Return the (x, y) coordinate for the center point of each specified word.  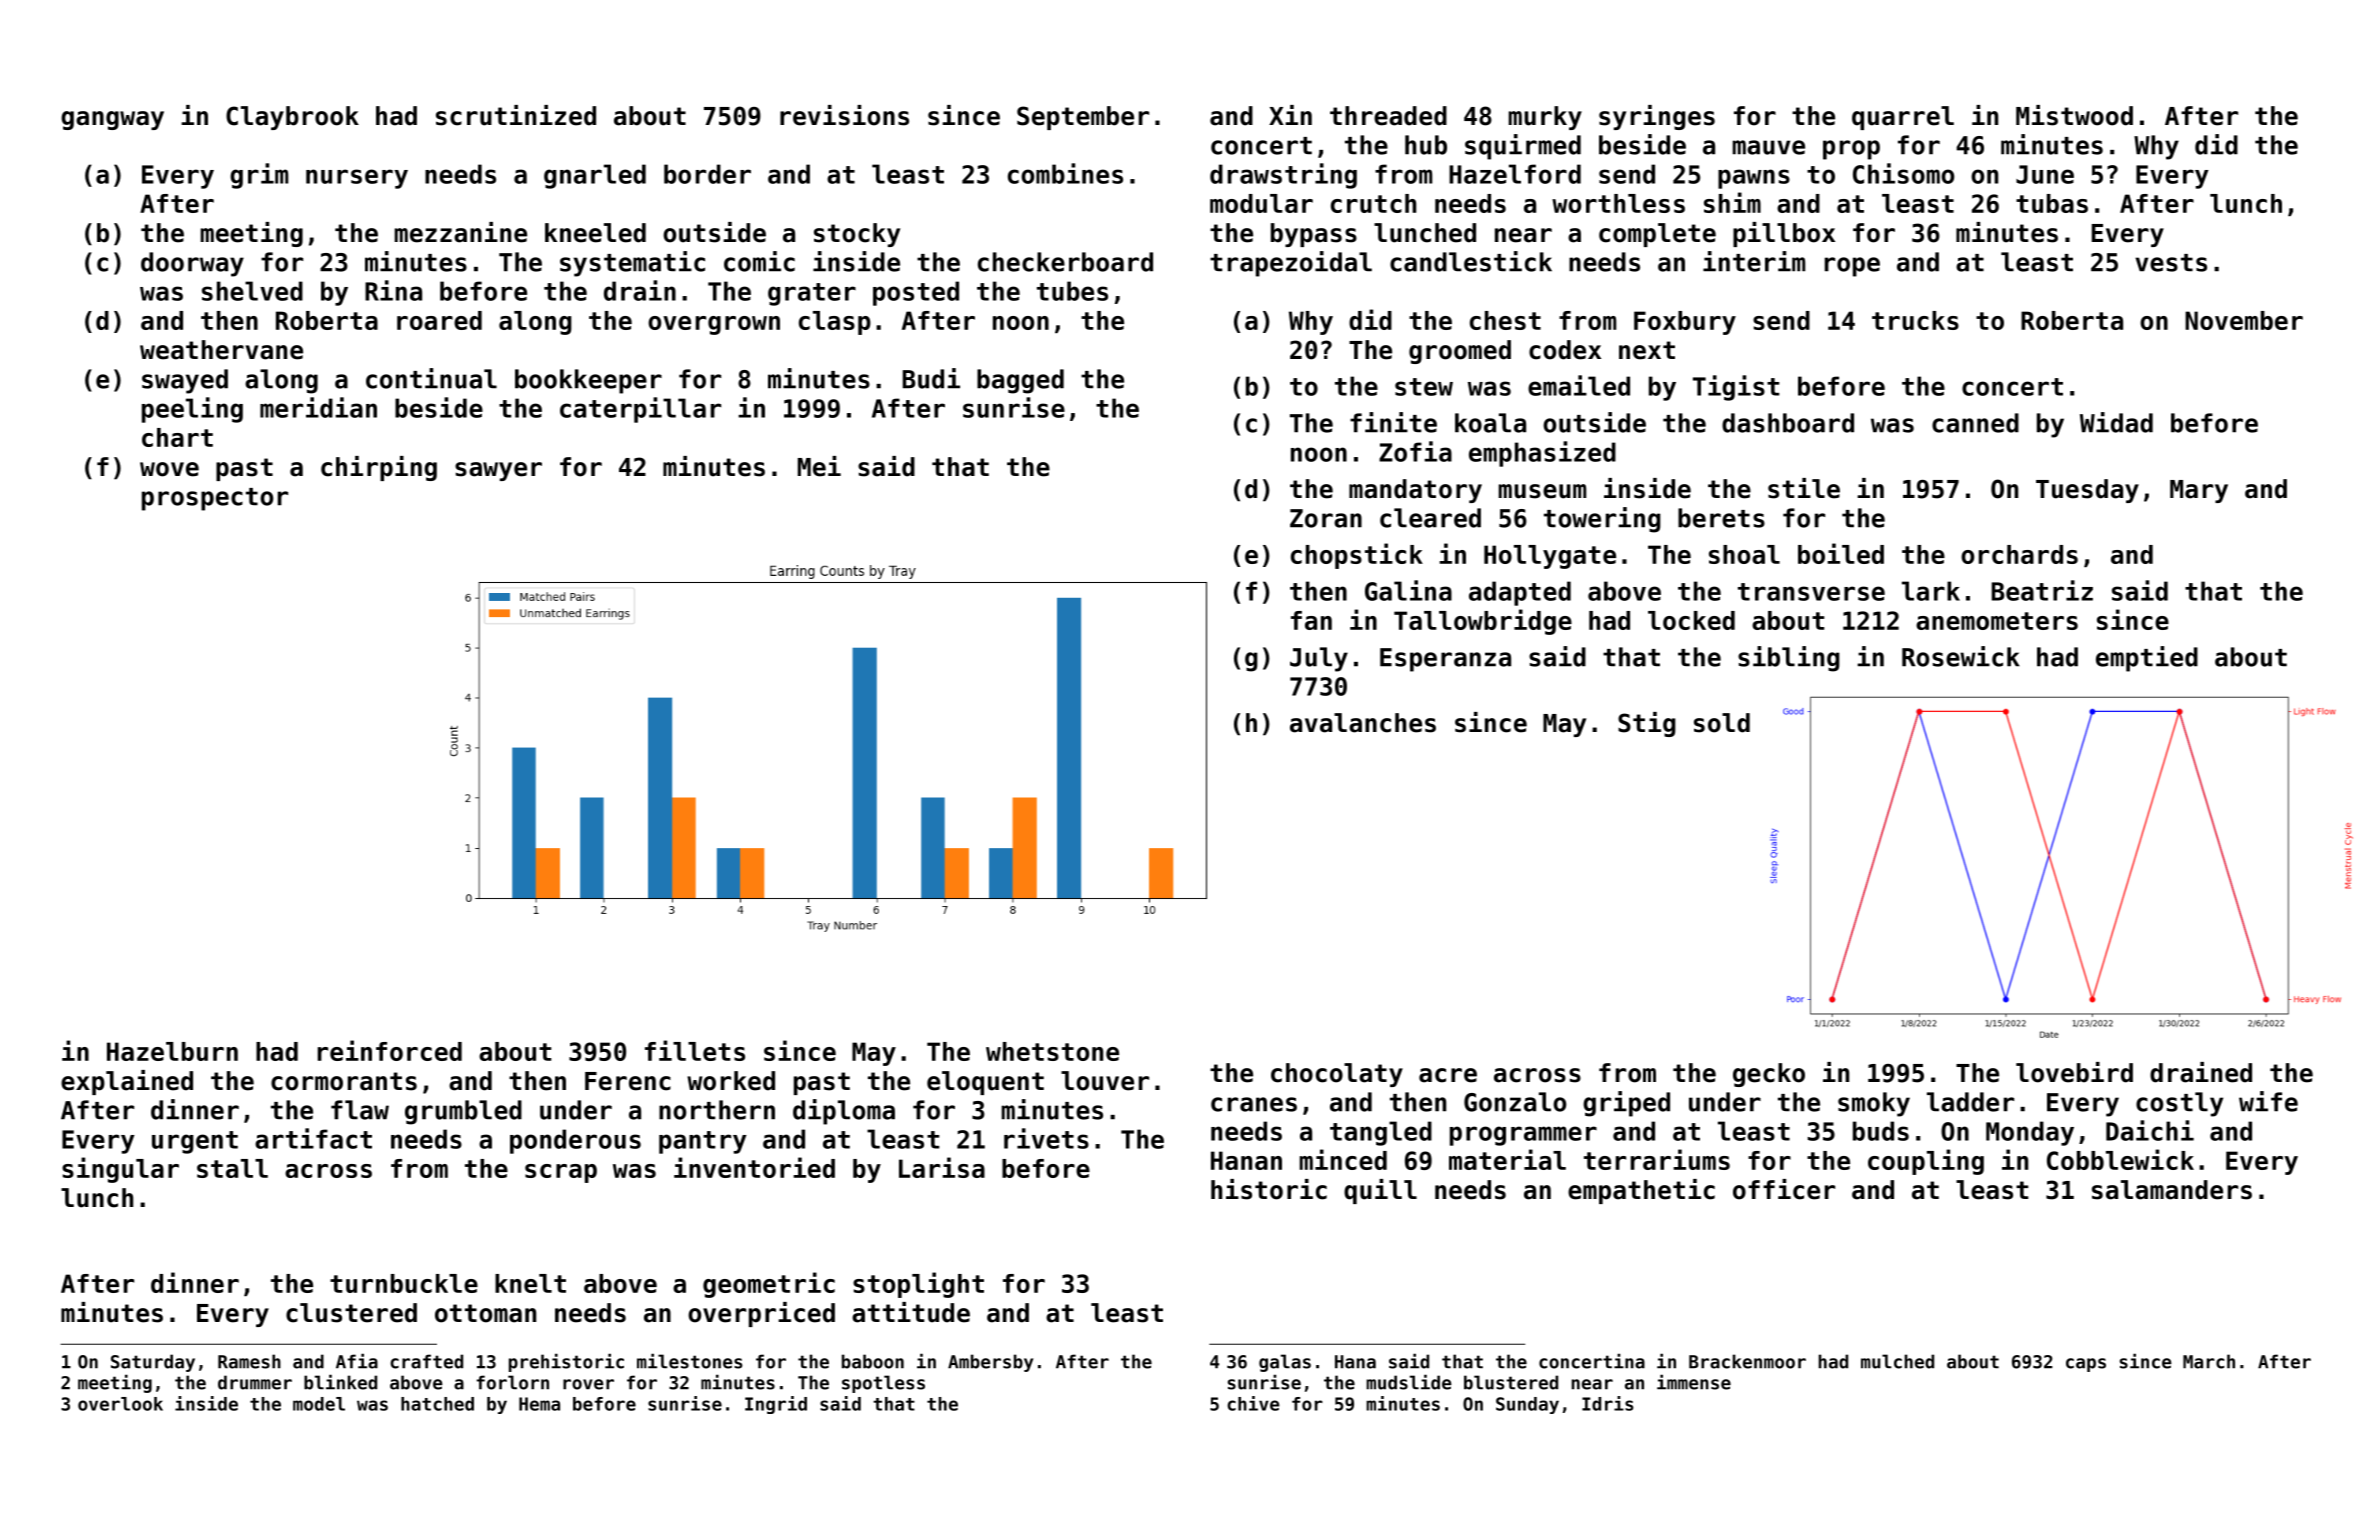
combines (1065, 173)
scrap (561, 1173)
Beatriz (2042, 590)
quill (1380, 1191)
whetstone (1052, 1051)
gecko (1769, 1075)
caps (2086, 1365)
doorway (192, 264)
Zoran (1326, 518)
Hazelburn (172, 1051)
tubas (2052, 203)
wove (169, 469)
